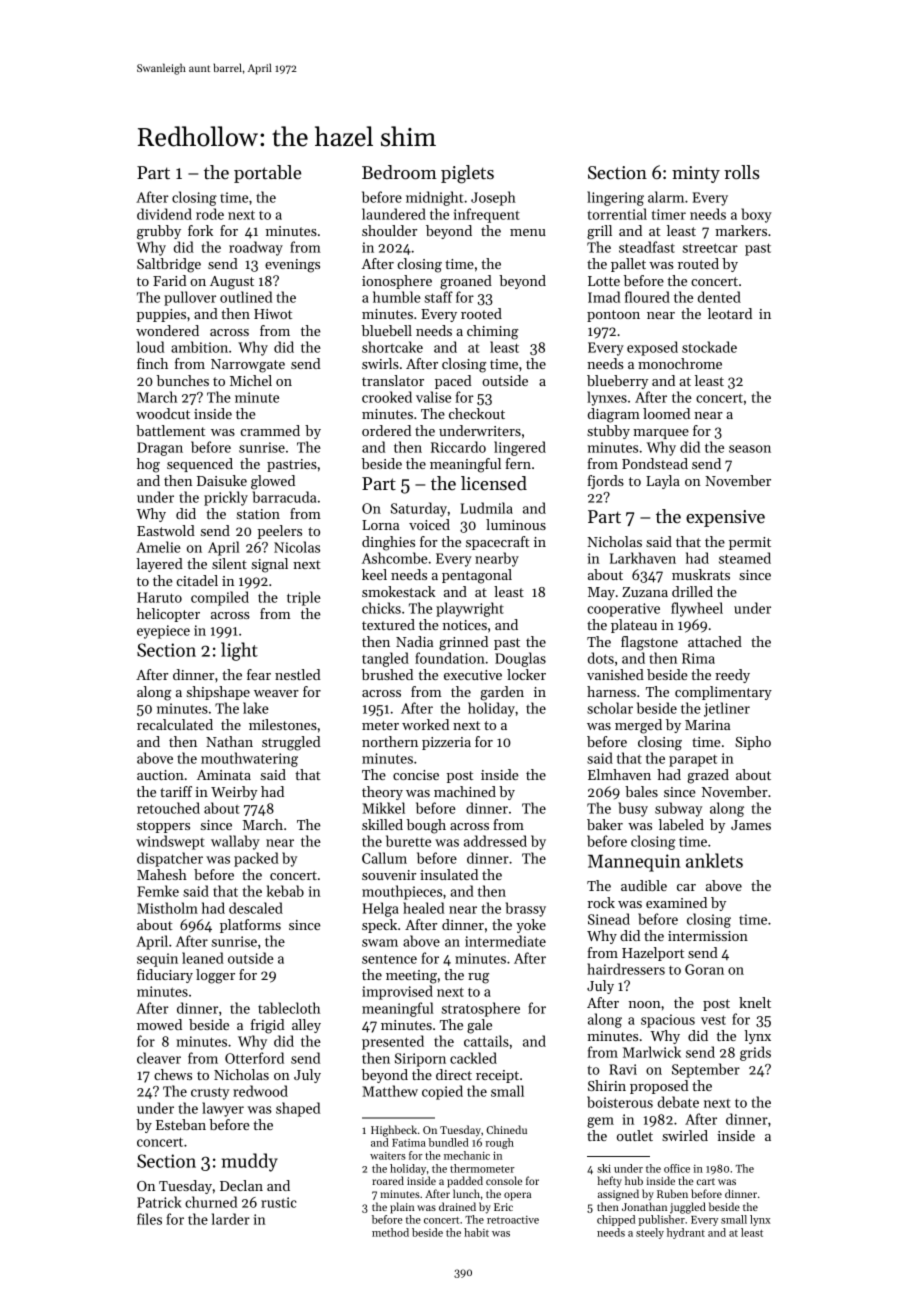  I want to click on portable, so click(267, 174).
